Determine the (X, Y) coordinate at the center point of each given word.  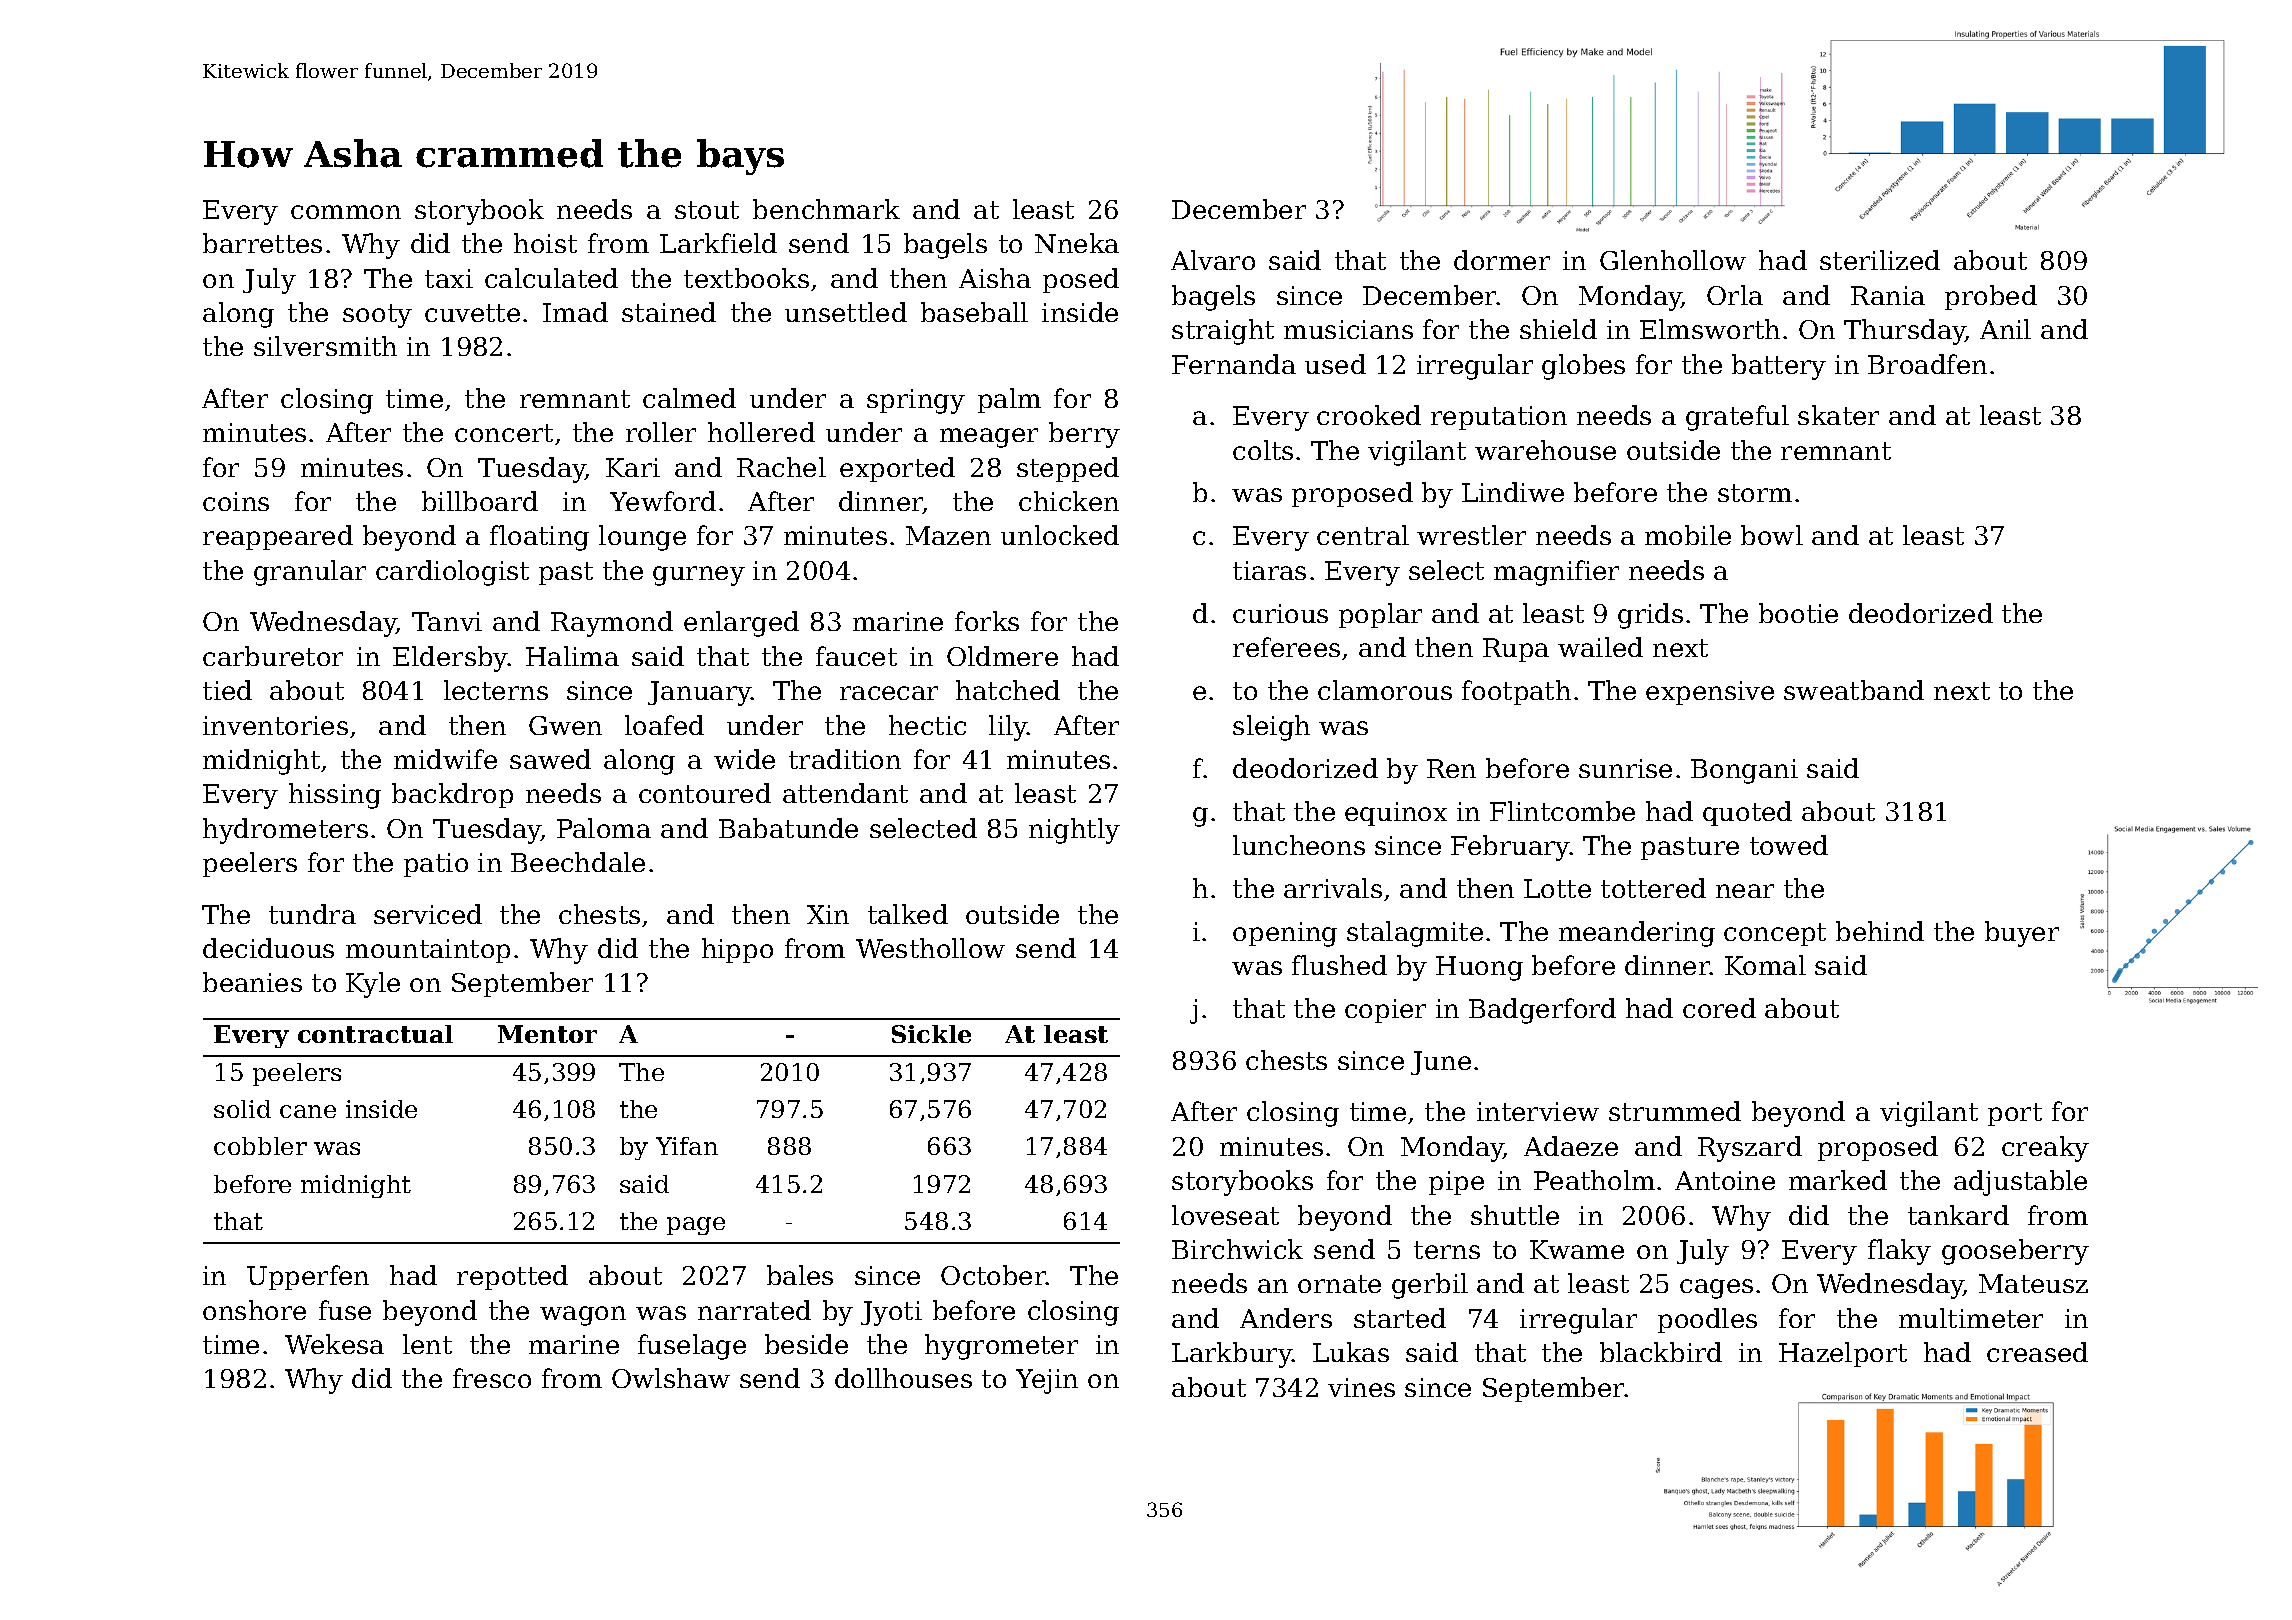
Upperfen (308, 1277)
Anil (2005, 329)
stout (707, 210)
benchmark (826, 209)
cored (1719, 1008)
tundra (312, 914)
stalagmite (1415, 934)
